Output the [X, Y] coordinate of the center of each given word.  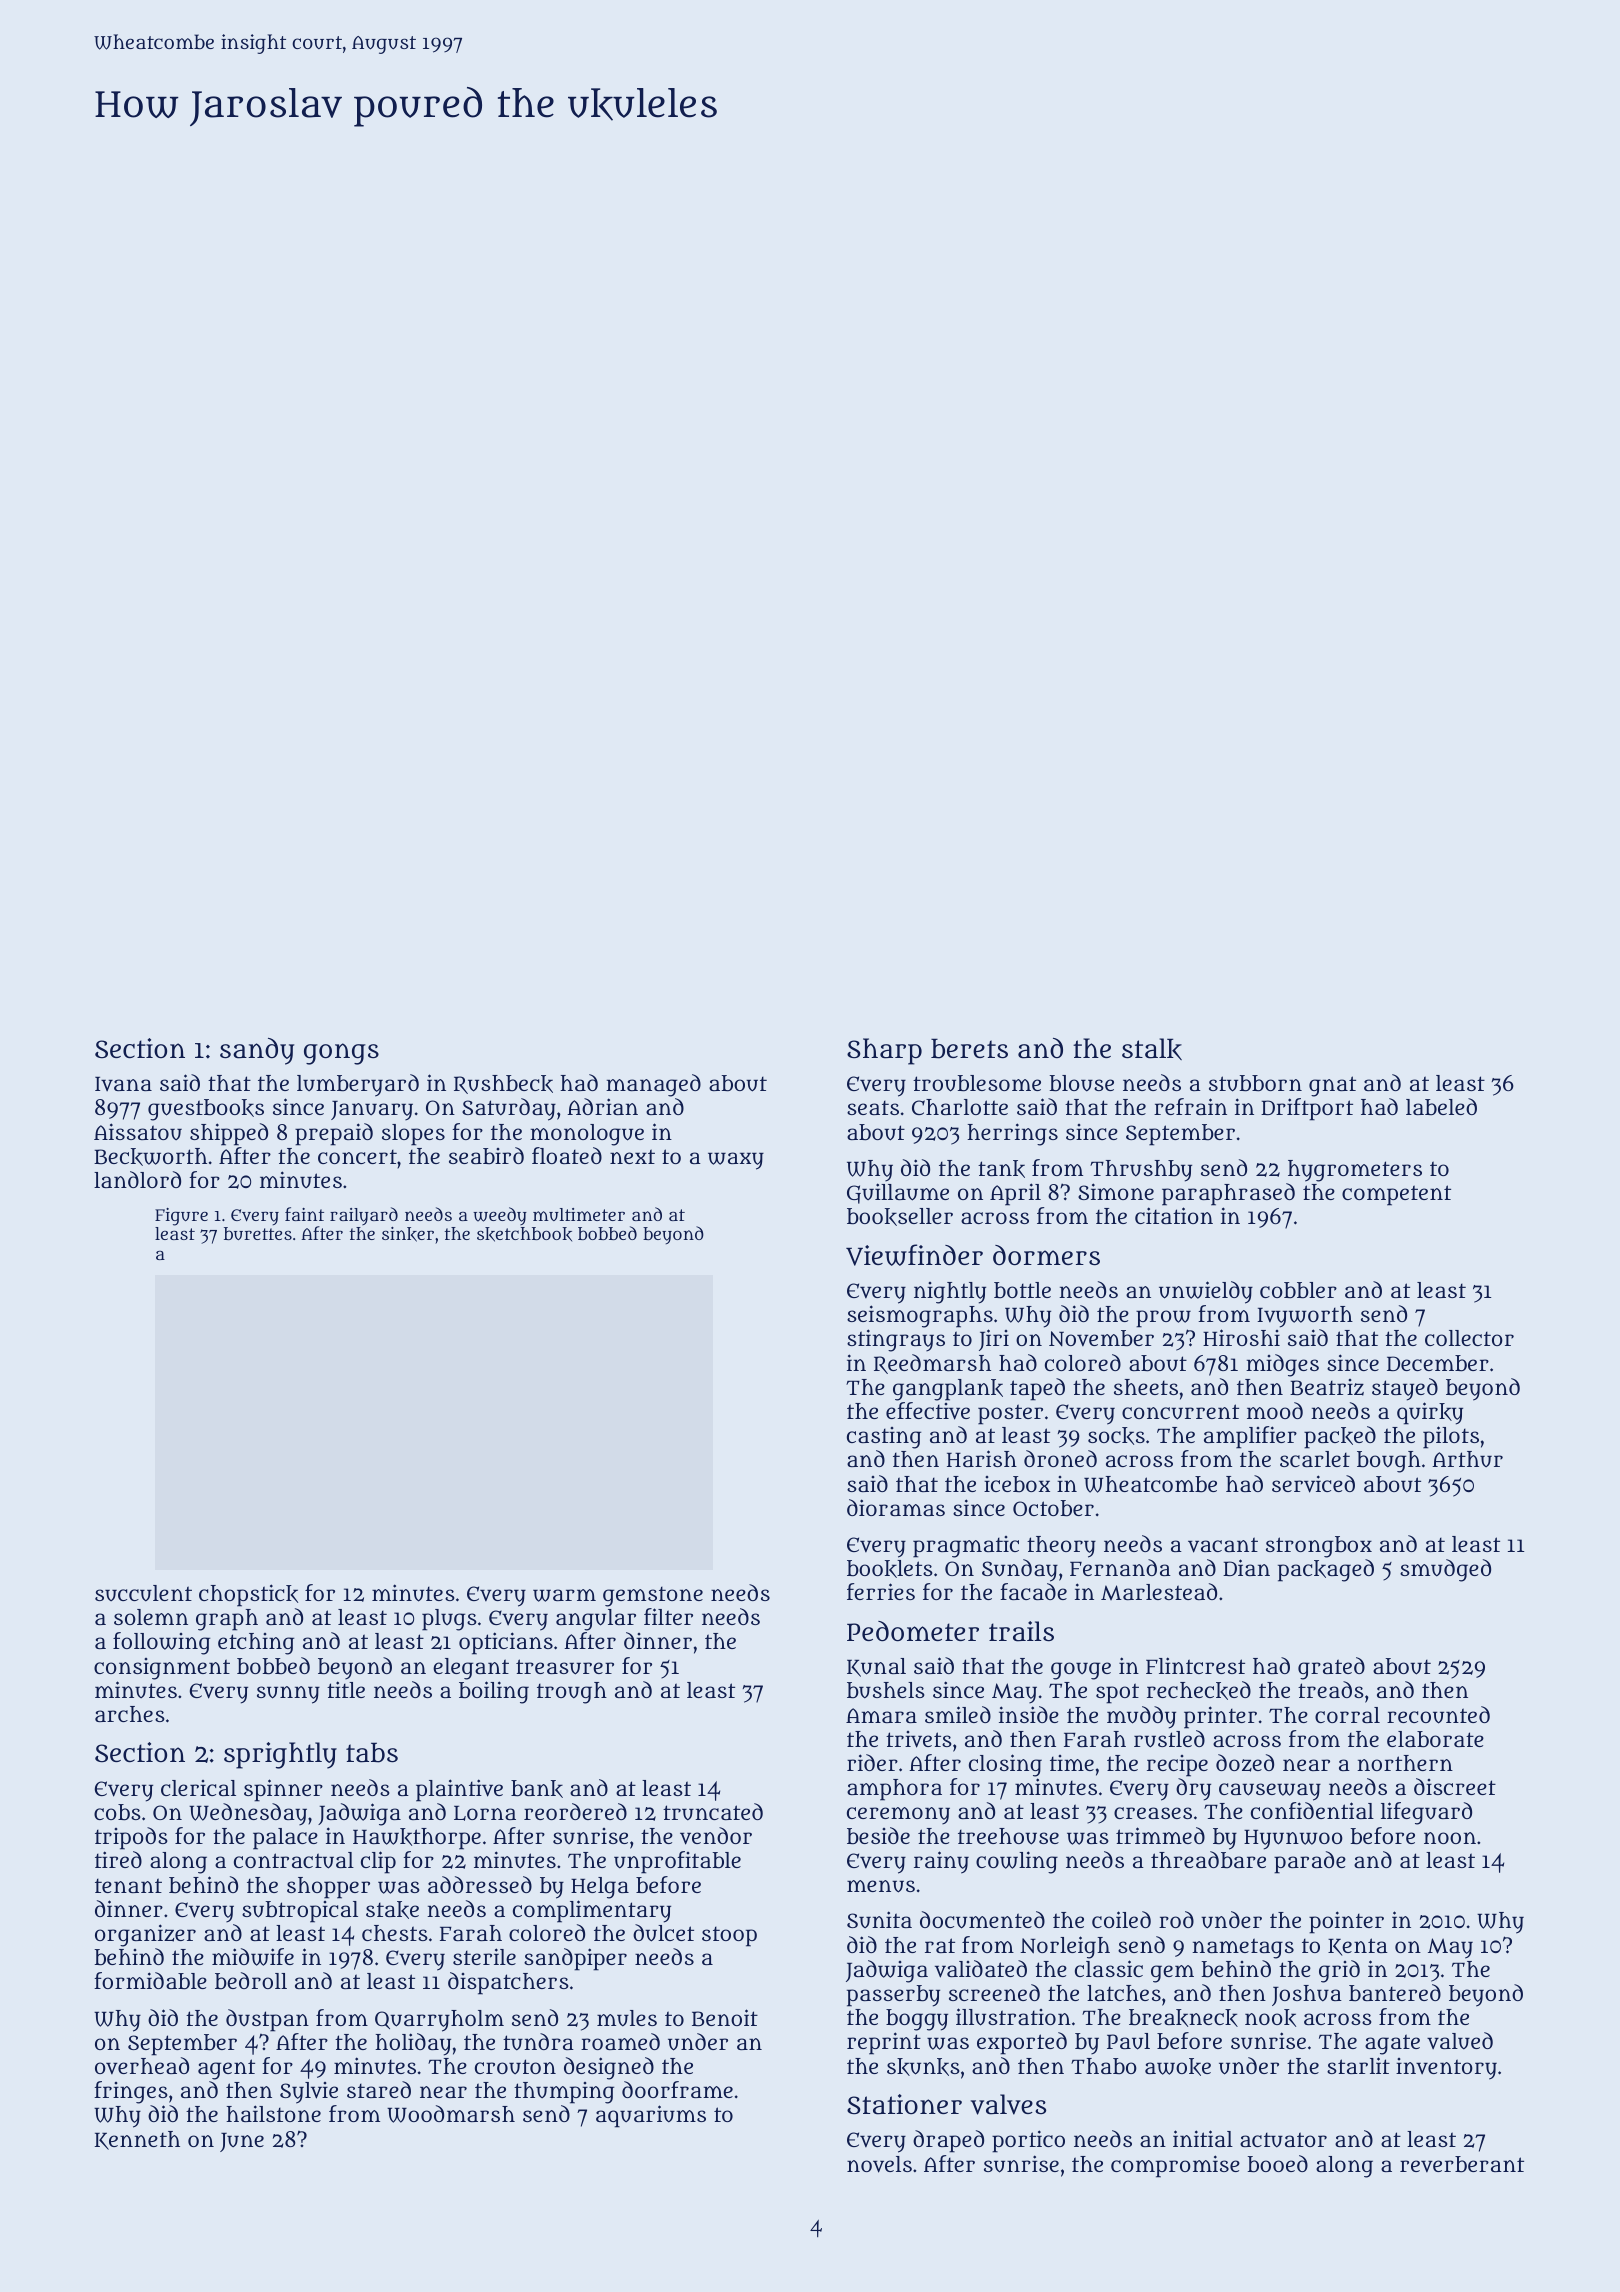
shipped [229, 1134]
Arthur [1467, 1459]
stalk [1152, 1049]
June [242, 2142]
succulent [143, 1593]
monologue [587, 1135]
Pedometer [913, 1631]
